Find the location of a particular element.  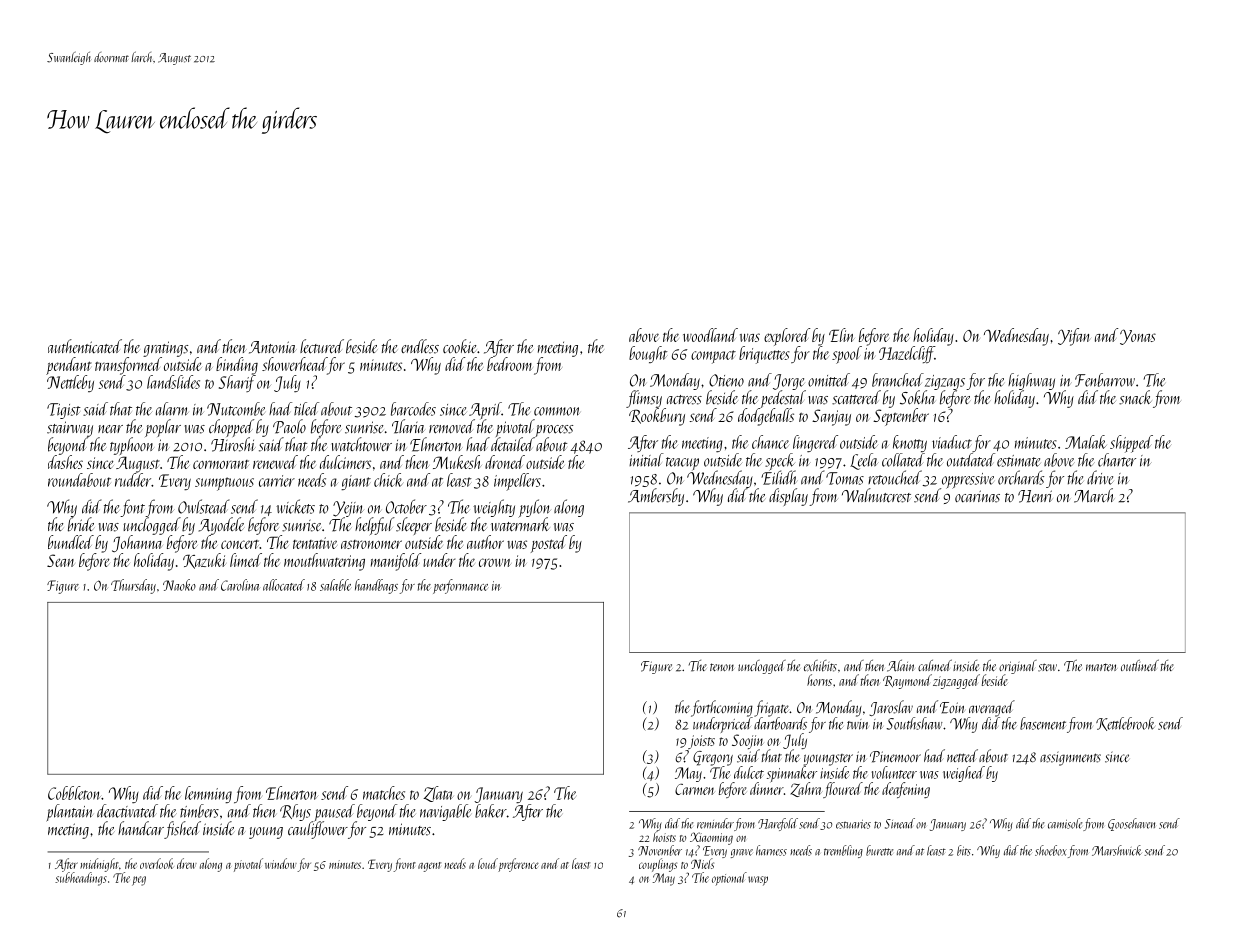

Antonia is located at coordinates (273, 347).
